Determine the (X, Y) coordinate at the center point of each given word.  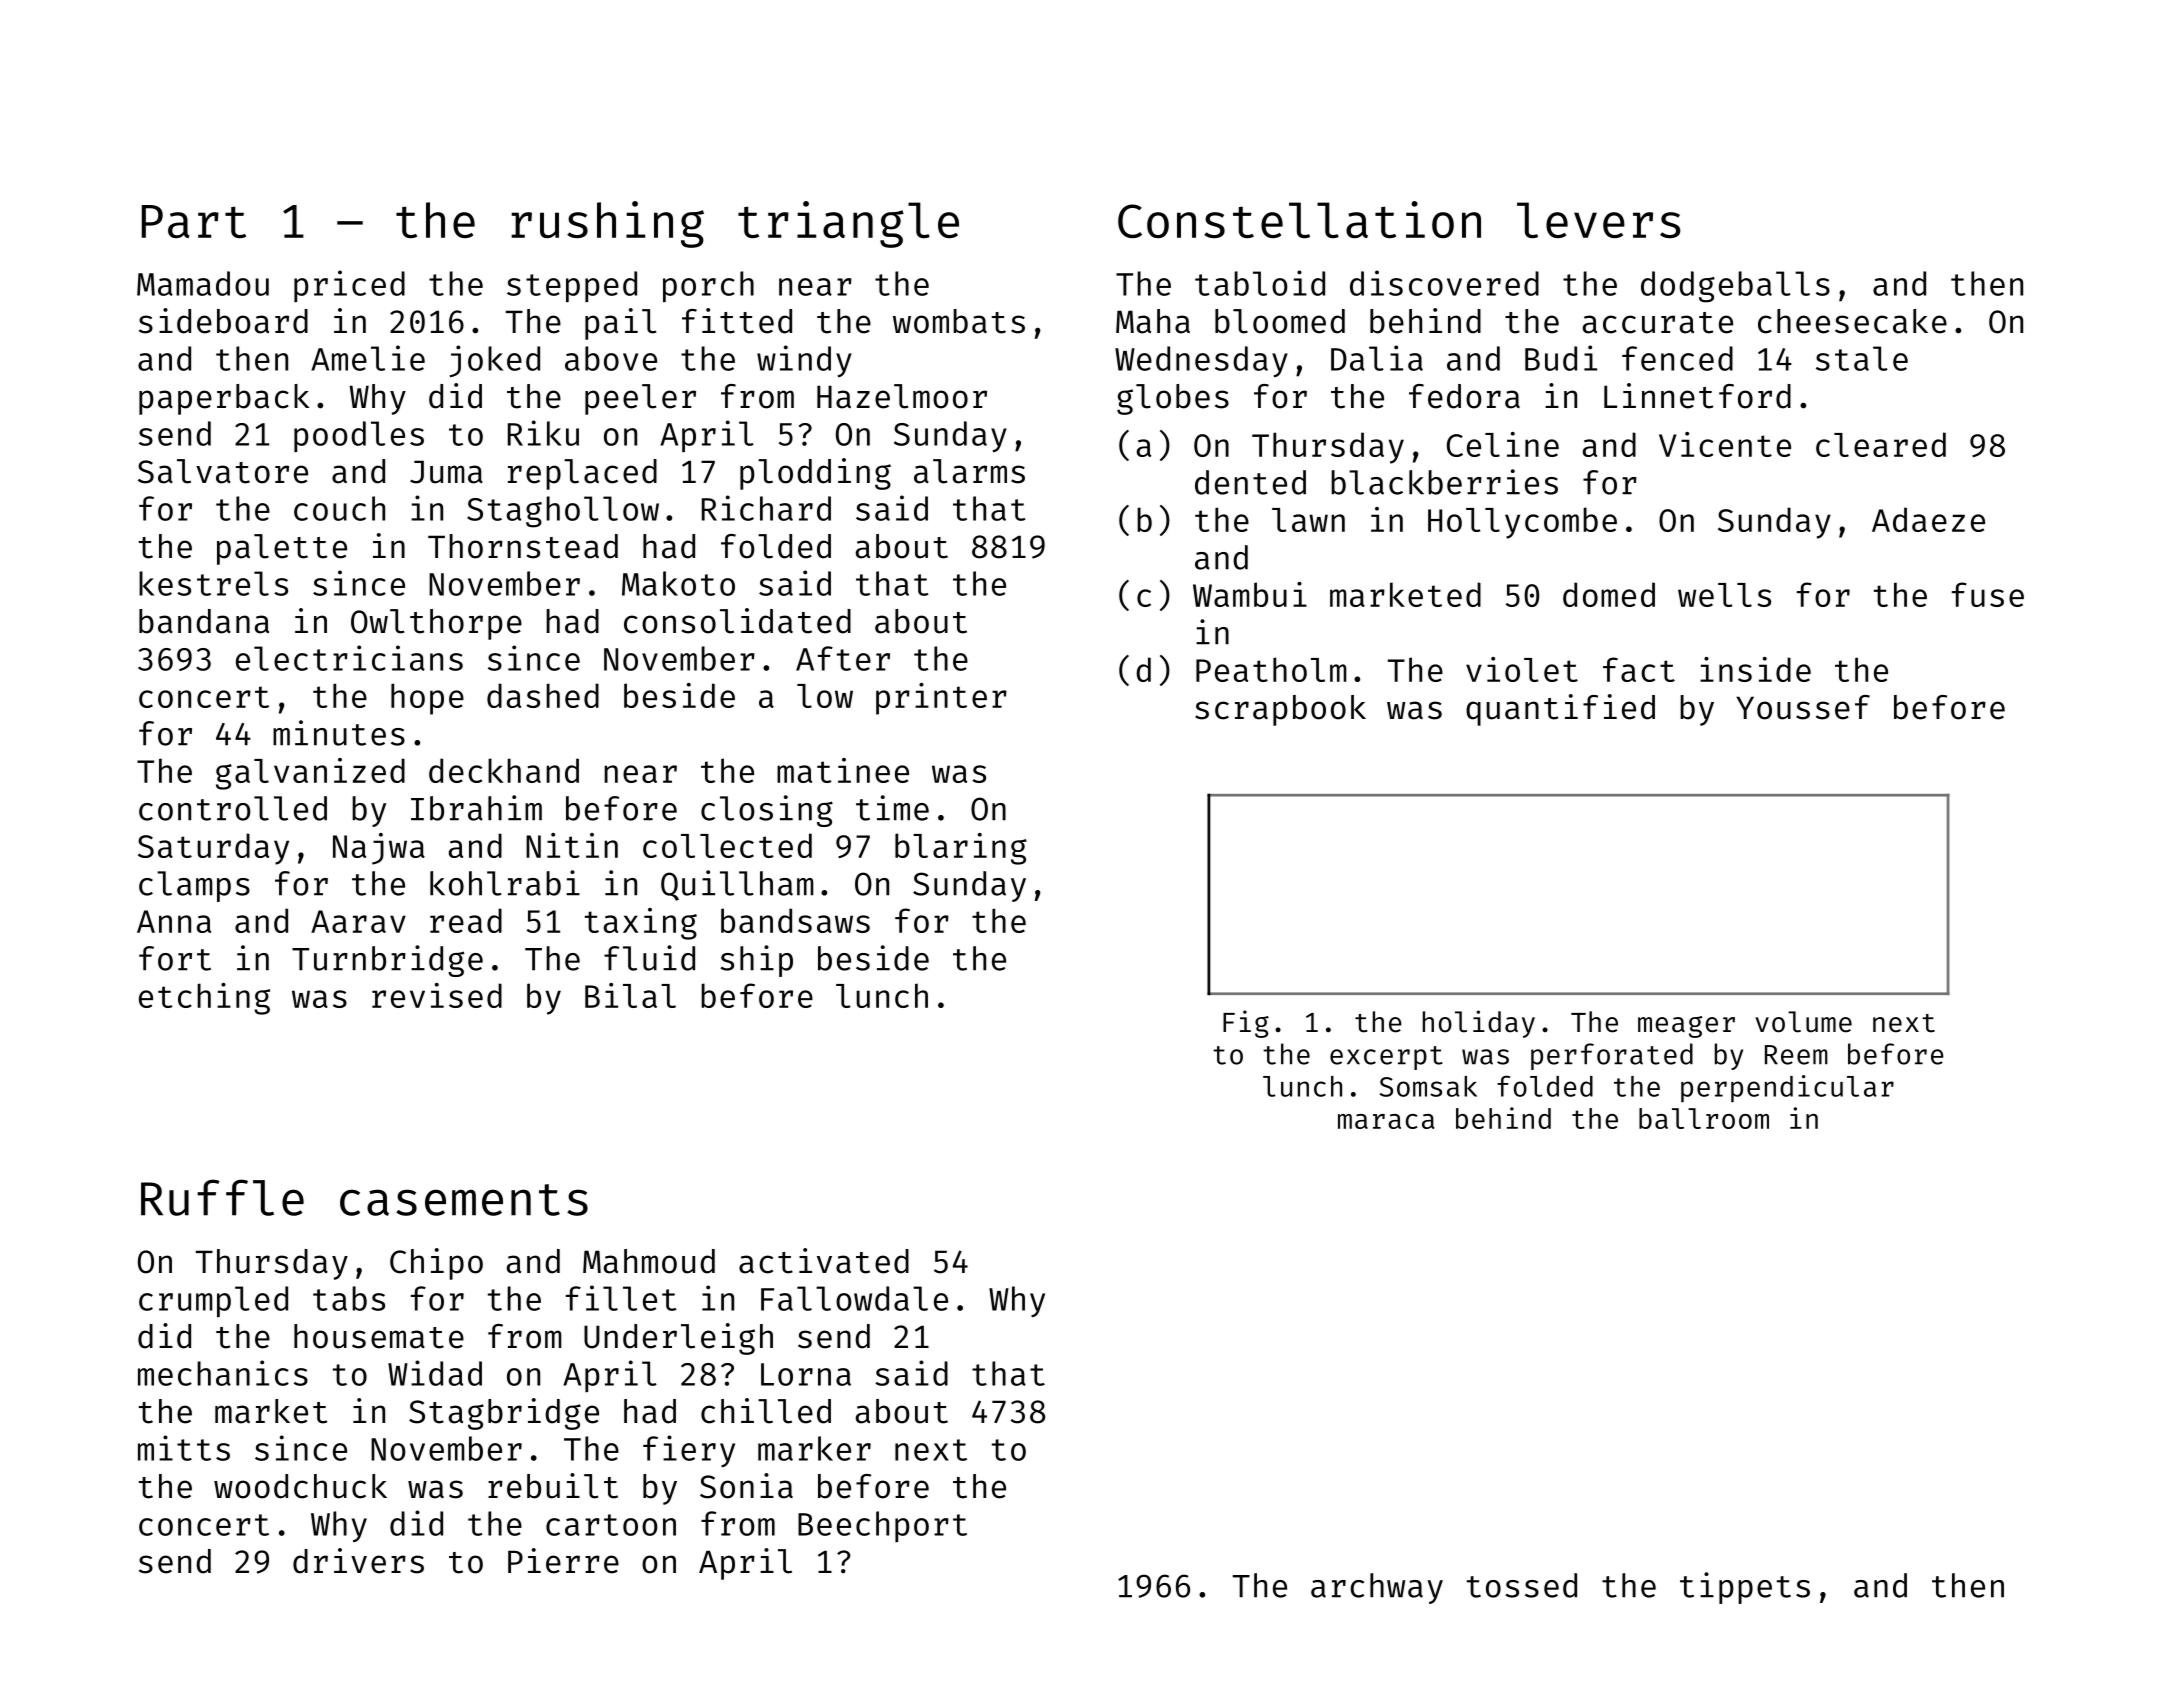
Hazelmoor (902, 396)
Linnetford (1697, 396)
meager (1686, 1027)
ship (756, 961)
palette (282, 549)
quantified (1560, 710)
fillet (621, 1298)
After (843, 658)
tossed (1522, 1585)
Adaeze (1928, 519)
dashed (543, 695)
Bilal (630, 995)
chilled (766, 1411)
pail (620, 324)
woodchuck (300, 1486)
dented (1250, 482)
